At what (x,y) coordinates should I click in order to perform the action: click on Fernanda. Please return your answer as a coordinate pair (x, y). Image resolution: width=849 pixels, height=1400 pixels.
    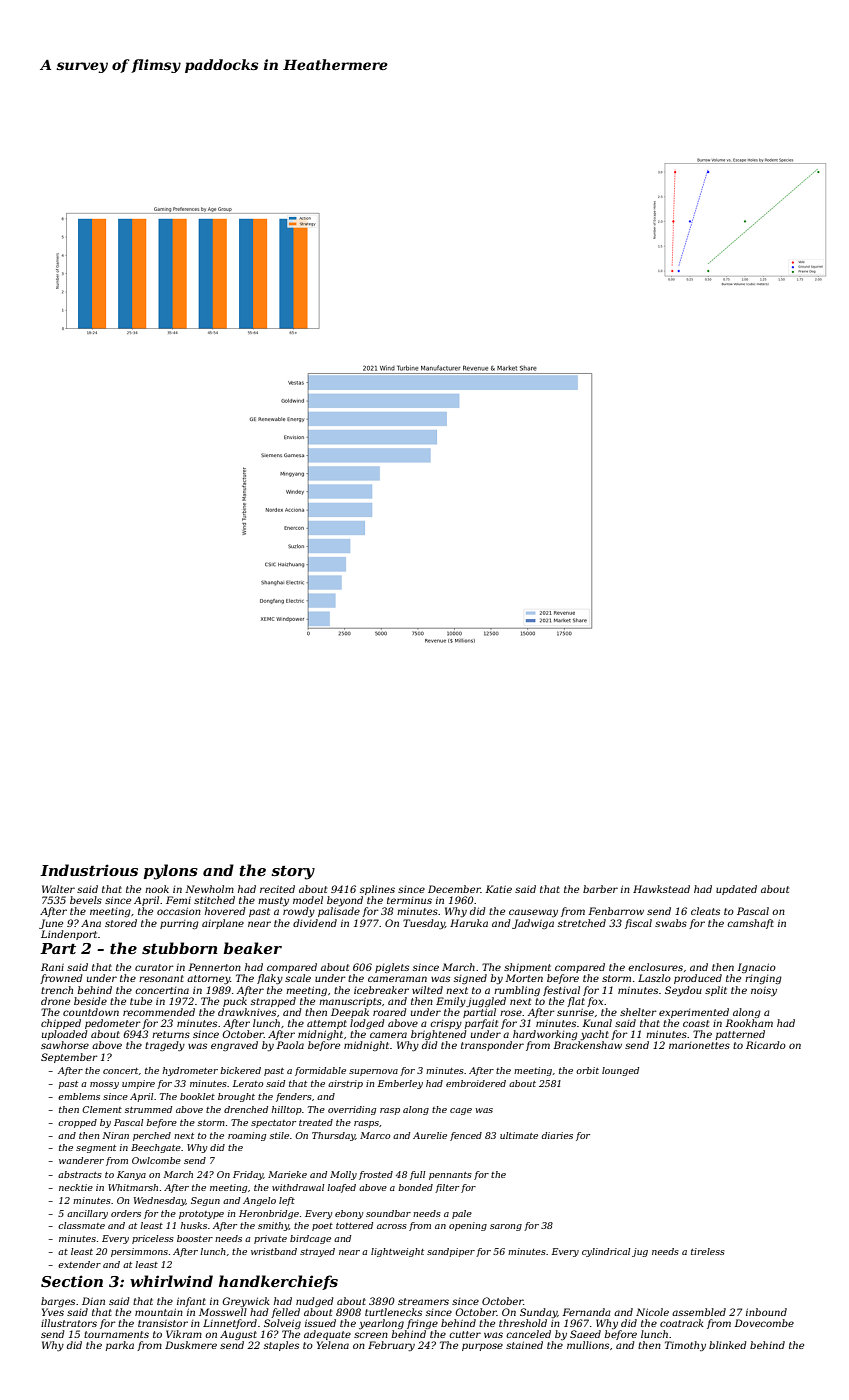
    Looking at the image, I should click on (586, 1312).
